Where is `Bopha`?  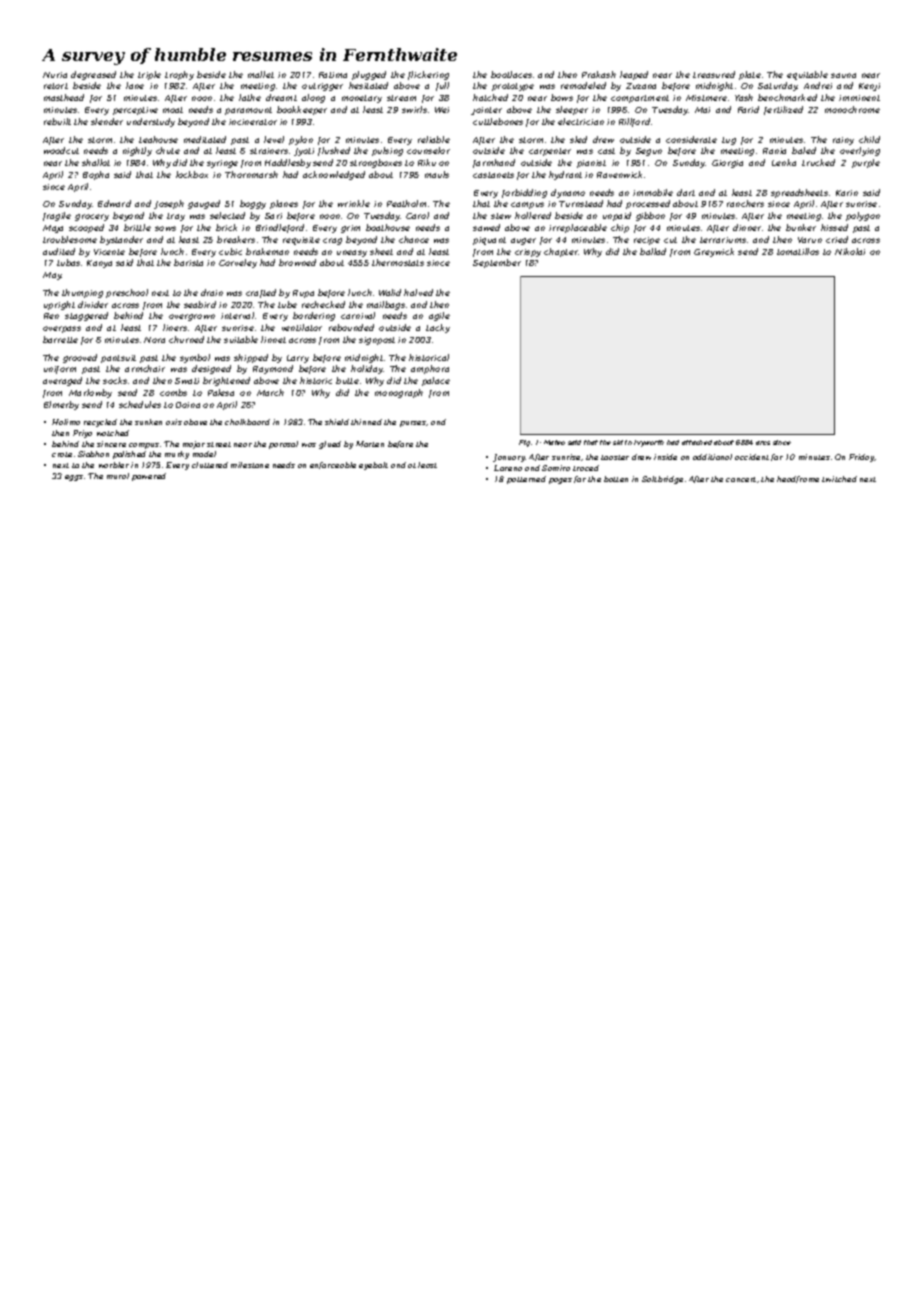
Bopha is located at coordinates (96, 175).
